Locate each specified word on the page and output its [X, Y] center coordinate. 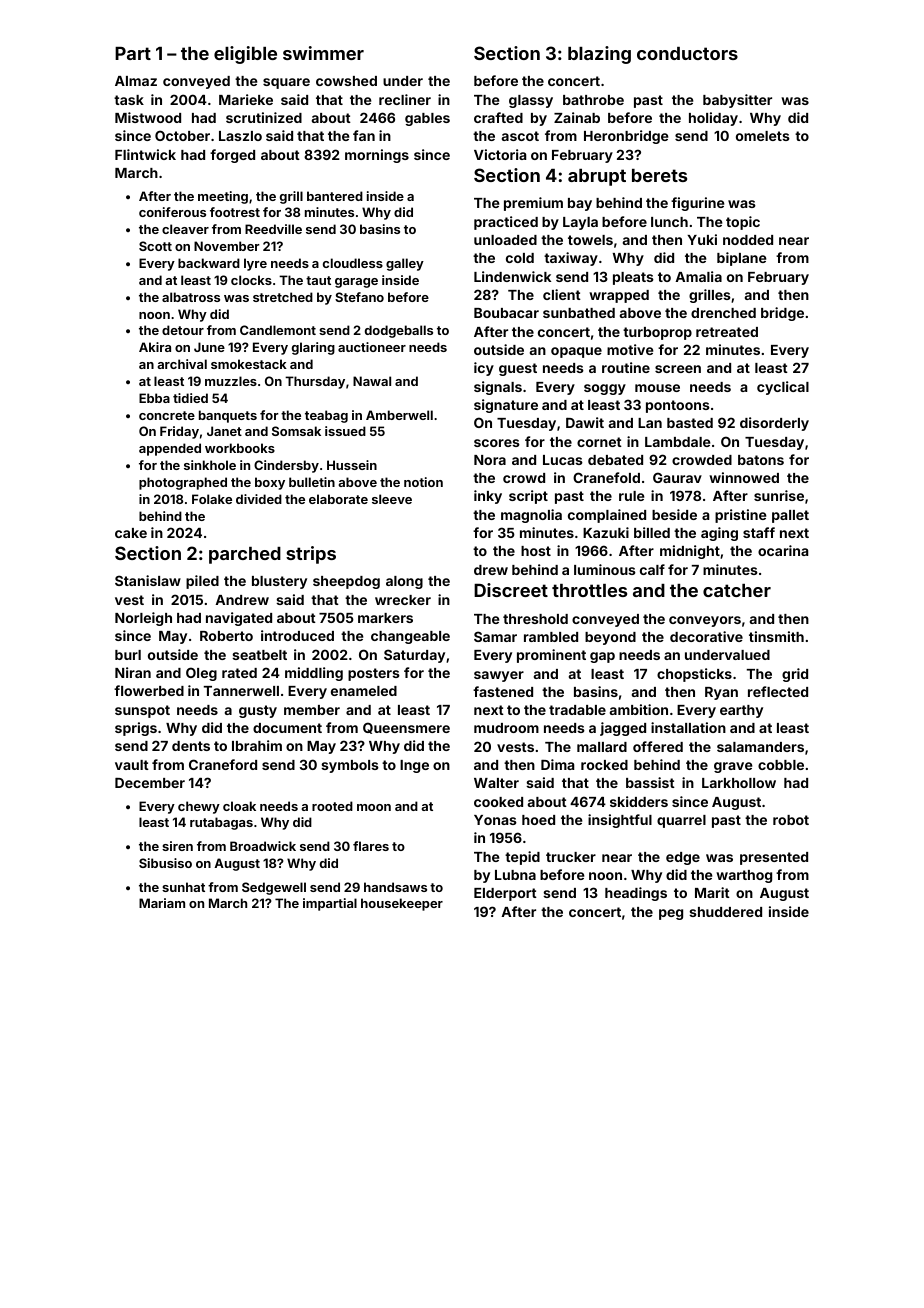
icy [484, 369]
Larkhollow [739, 783]
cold [520, 258]
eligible [245, 55]
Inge [414, 766]
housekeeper [402, 904]
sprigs [136, 729]
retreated [727, 332]
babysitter [737, 101]
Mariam [162, 903]
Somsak [296, 431]
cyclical [783, 388]
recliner [405, 99]
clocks [251, 280]
